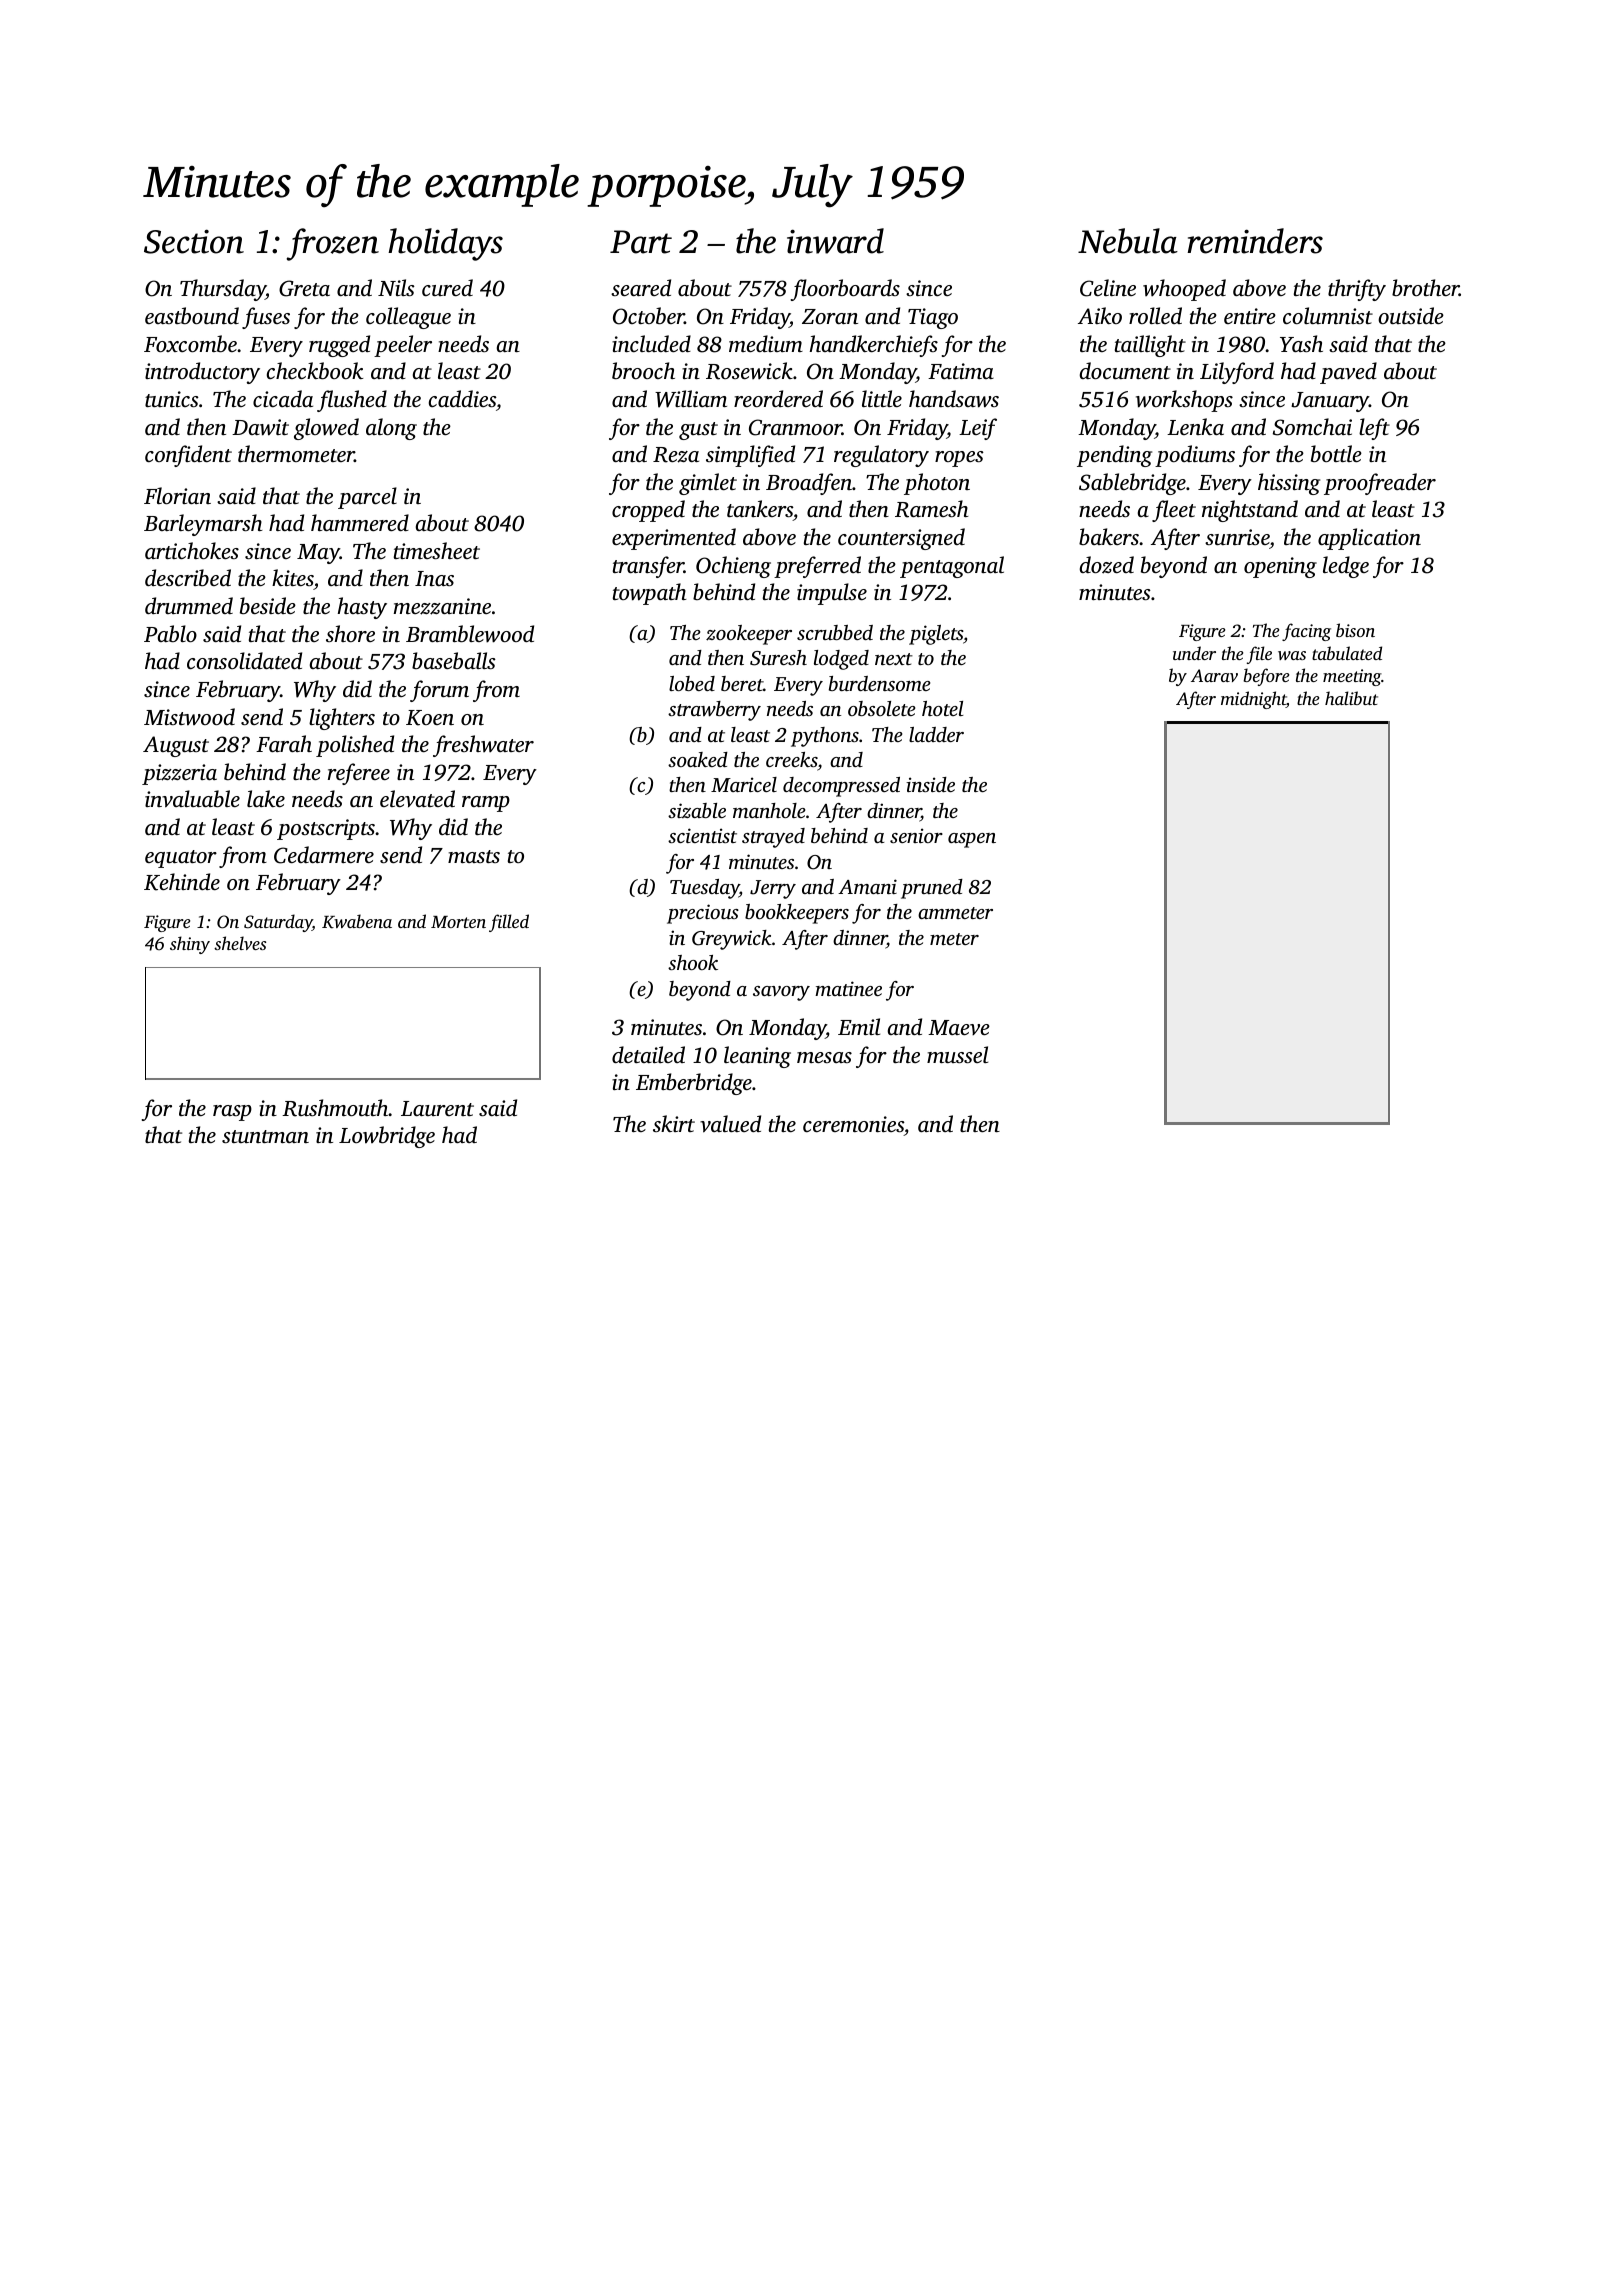 This page has height=2292, width=1620. I want to click on facing, so click(1306, 632).
